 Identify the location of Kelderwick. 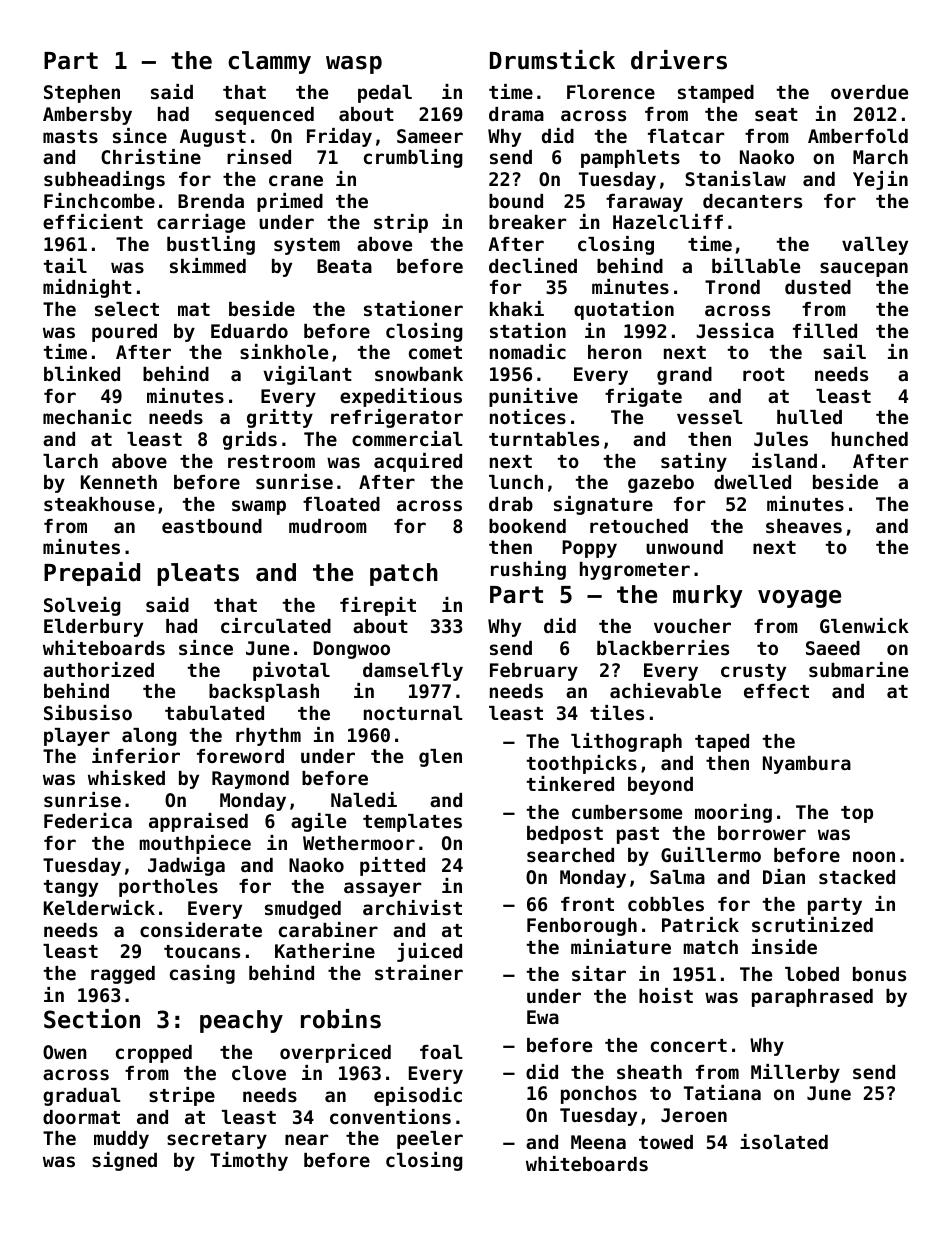
(99, 907).
